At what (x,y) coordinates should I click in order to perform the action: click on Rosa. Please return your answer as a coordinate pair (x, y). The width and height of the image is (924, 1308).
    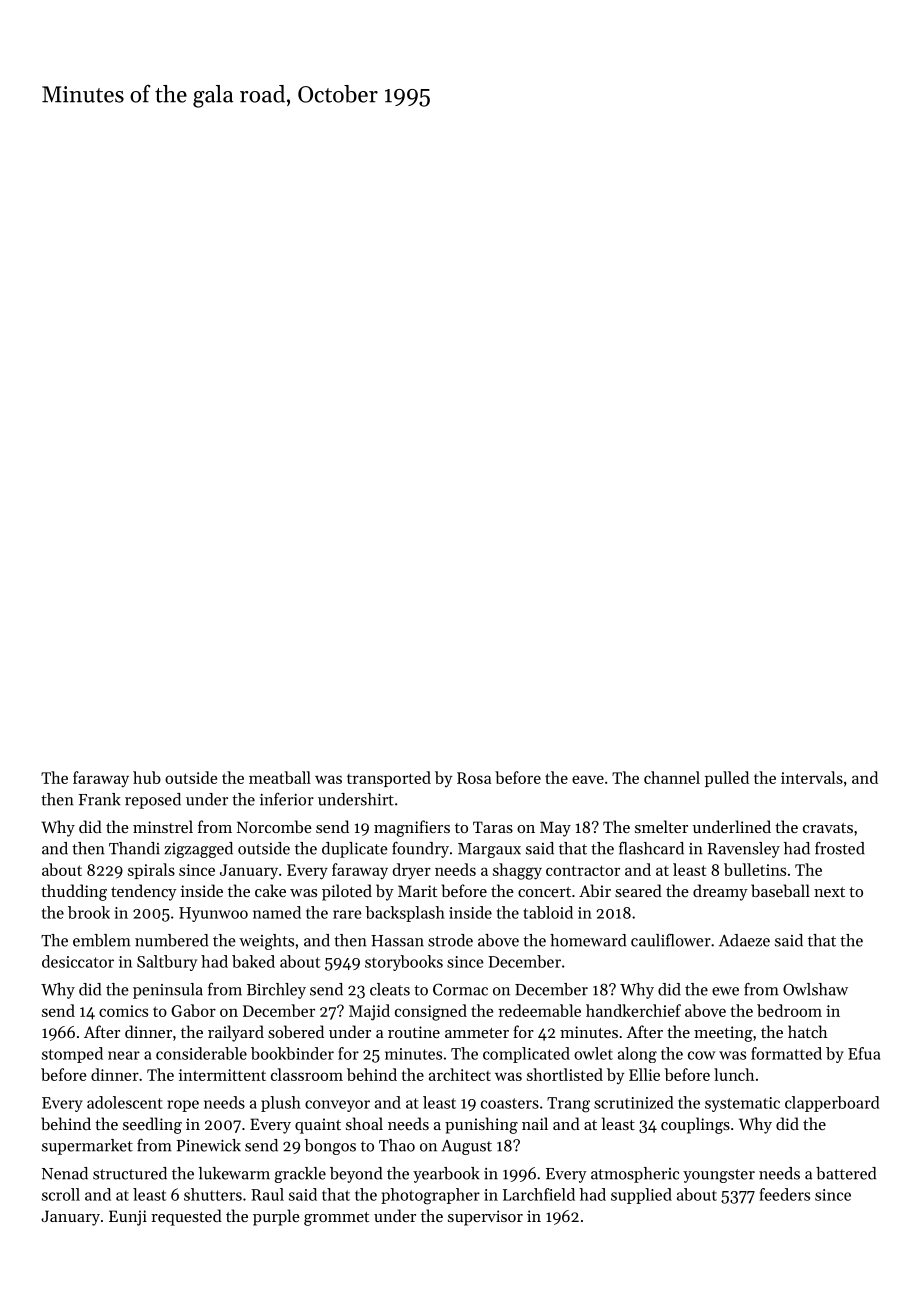
    Looking at the image, I should click on (474, 778).
